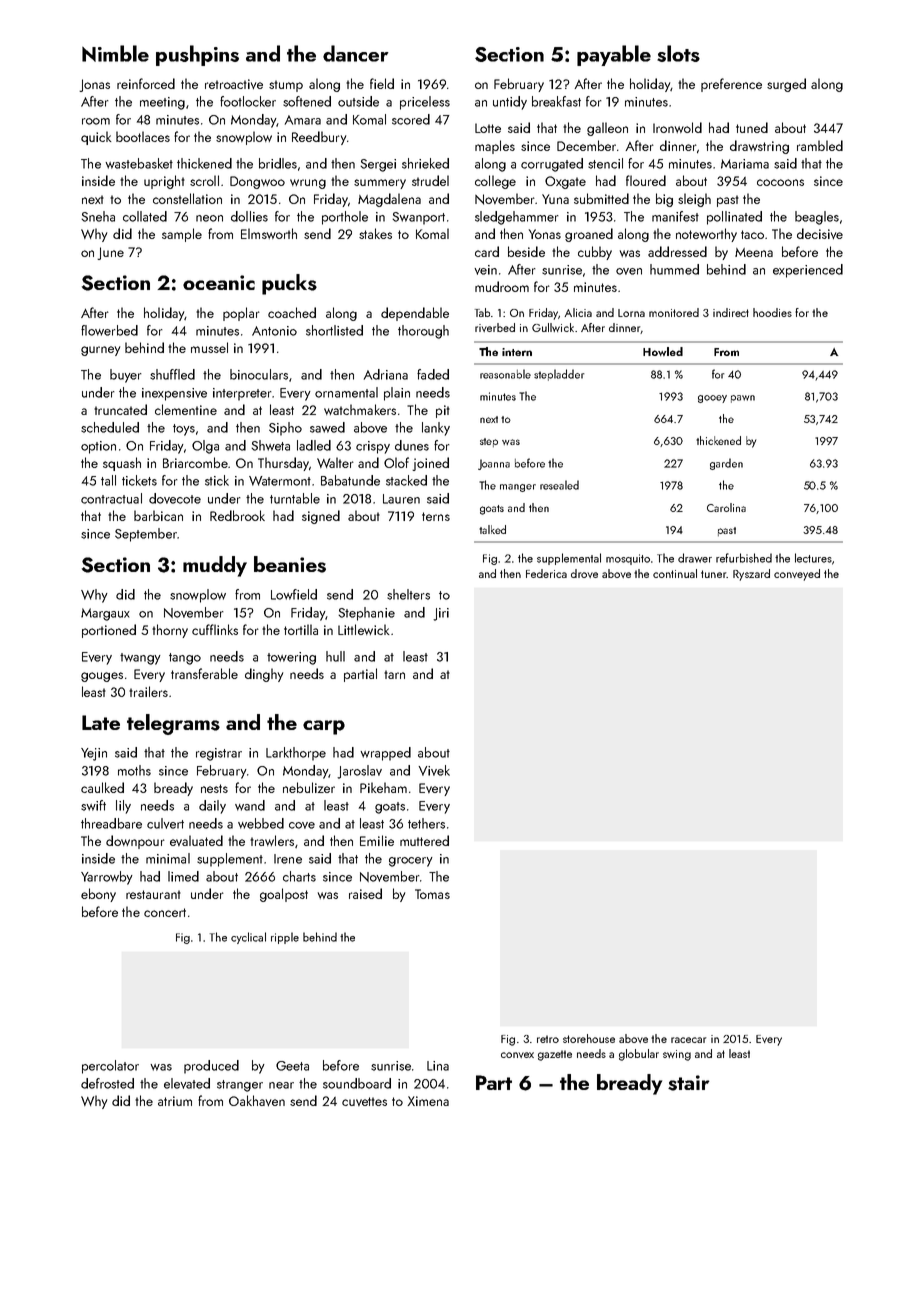  What do you see at coordinates (242, 394) in the document?
I see `interpreter` at bounding box center [242, 394].
